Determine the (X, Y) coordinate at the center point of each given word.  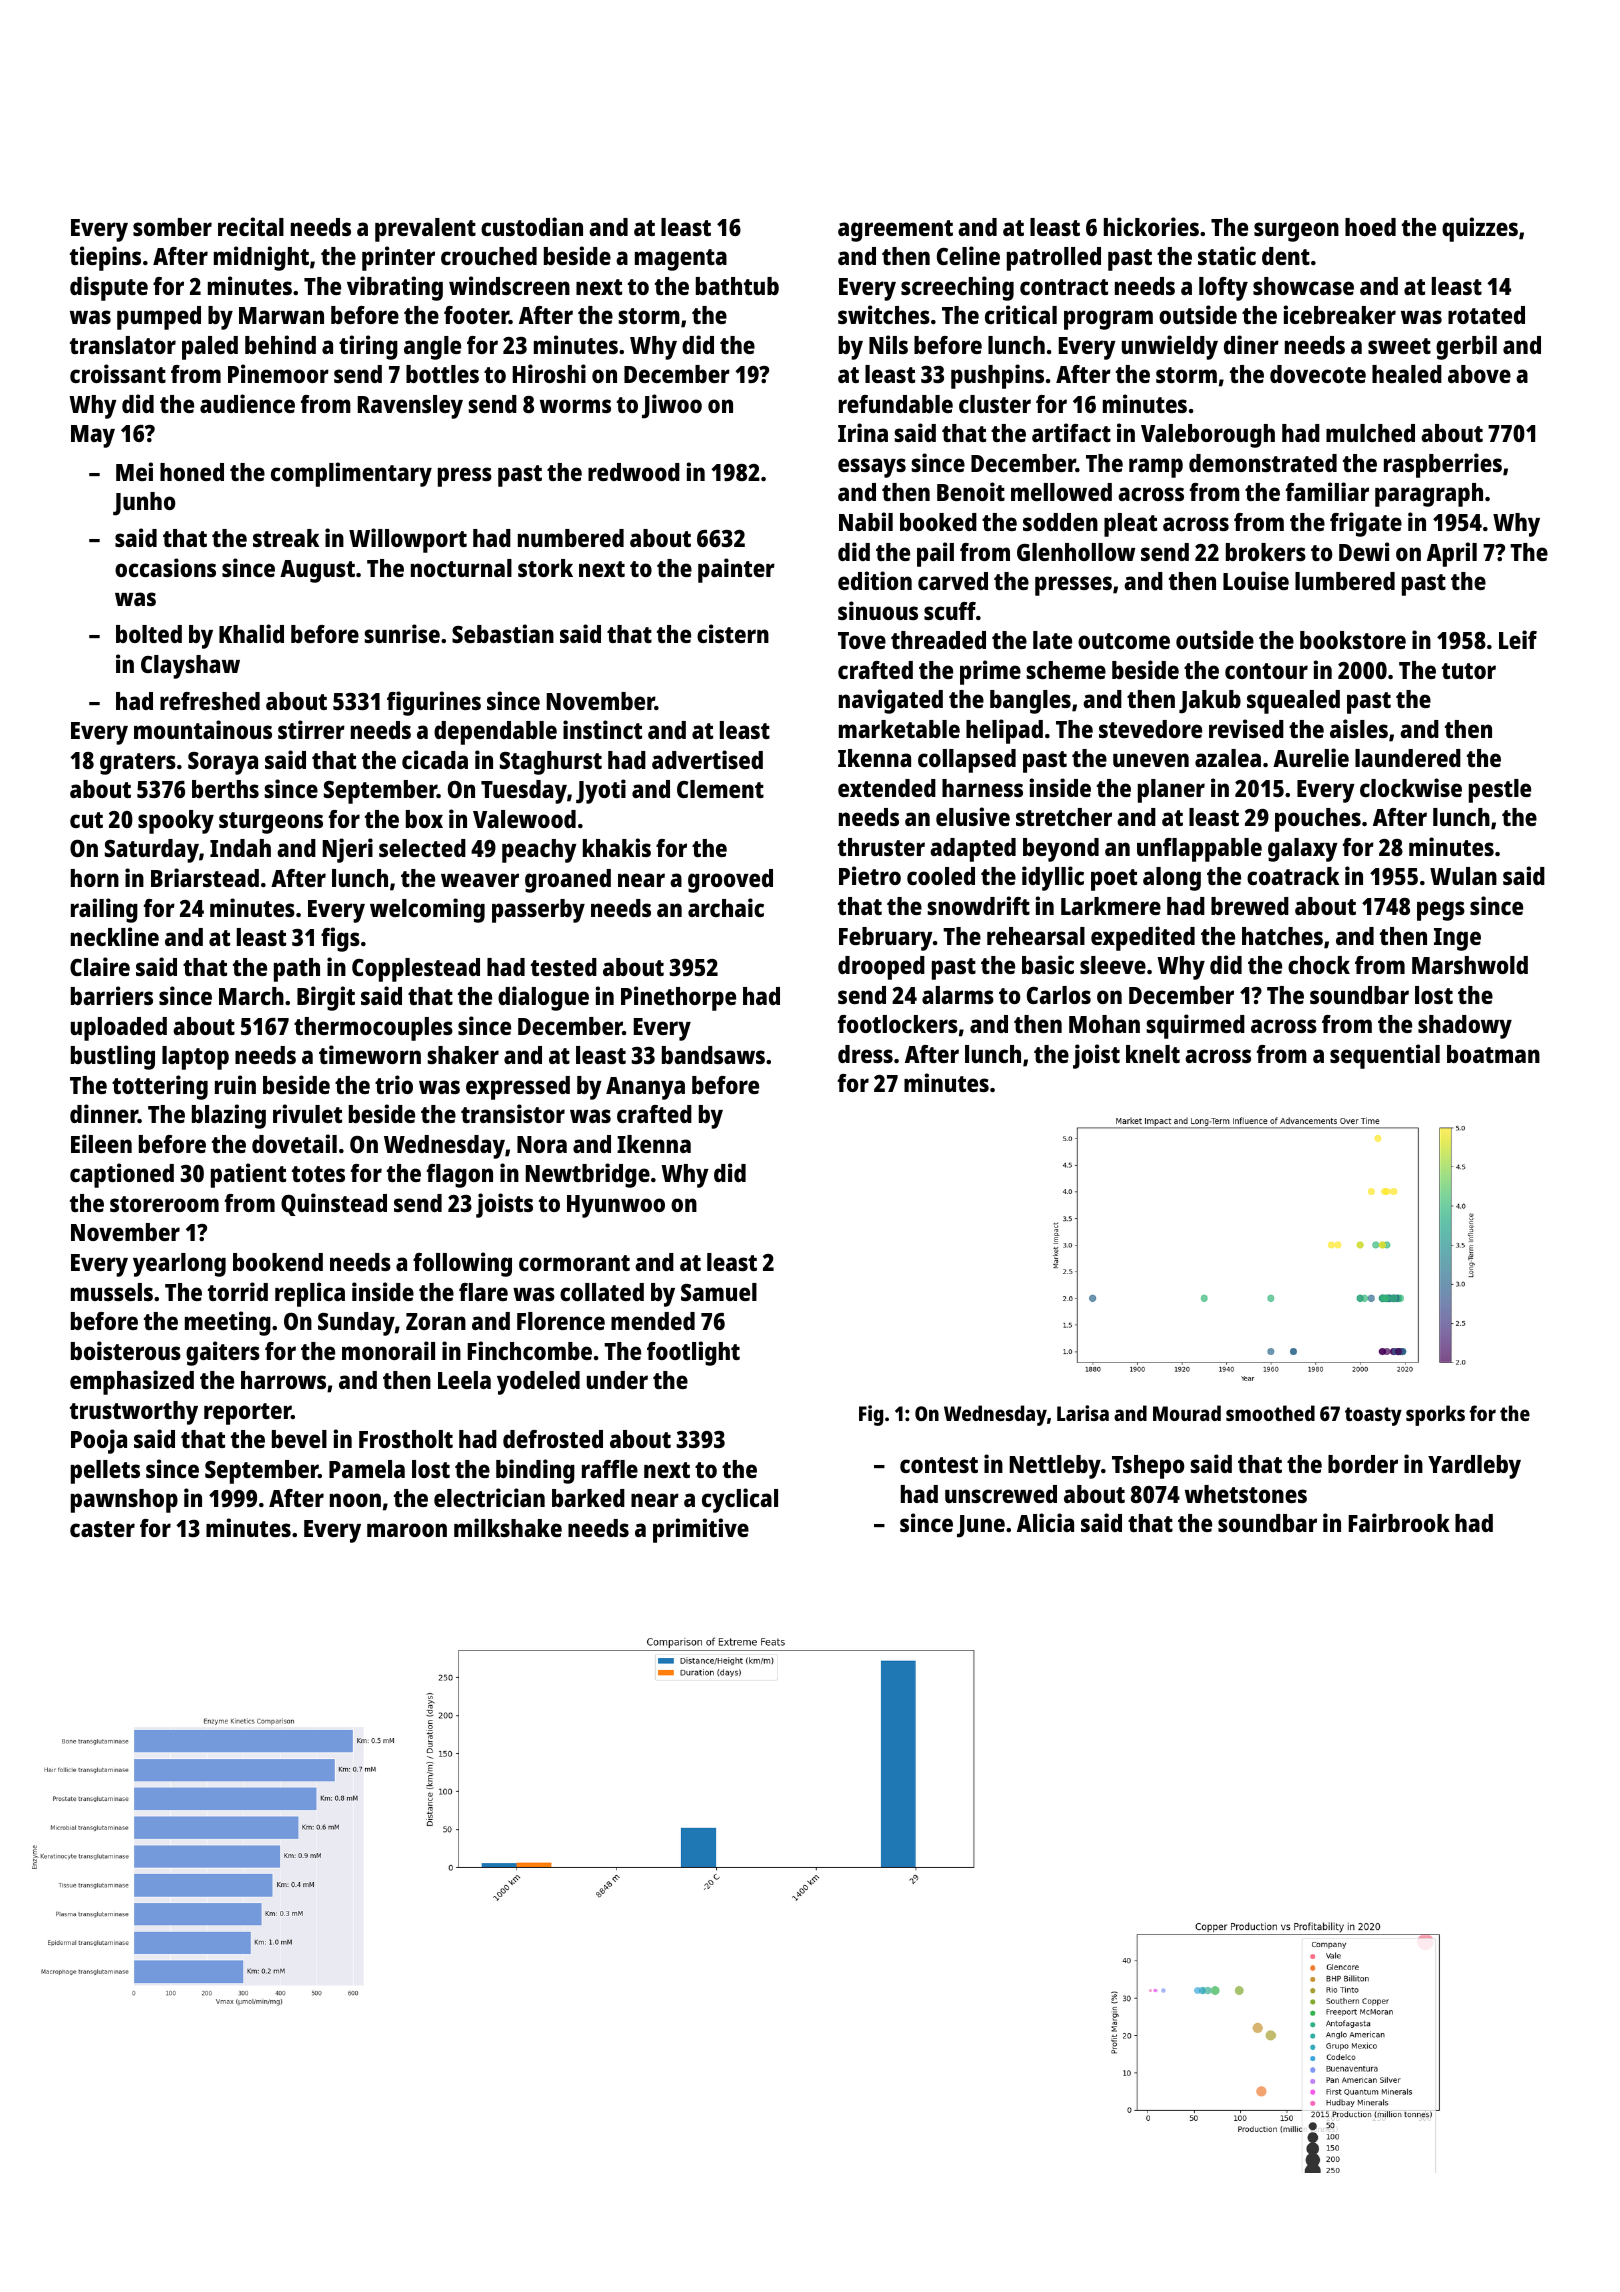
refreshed (210, 701)
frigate (1366, 524)
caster (102, 1529)
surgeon (1296, 232)
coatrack (1293, 876)
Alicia (1045, 1522)
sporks (1435, 1415)
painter (736, 570)
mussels (112, 1292)
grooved (730, 881)
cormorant (574, 1263)
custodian (532, 226)
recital (251, 226)
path (297, 970)
